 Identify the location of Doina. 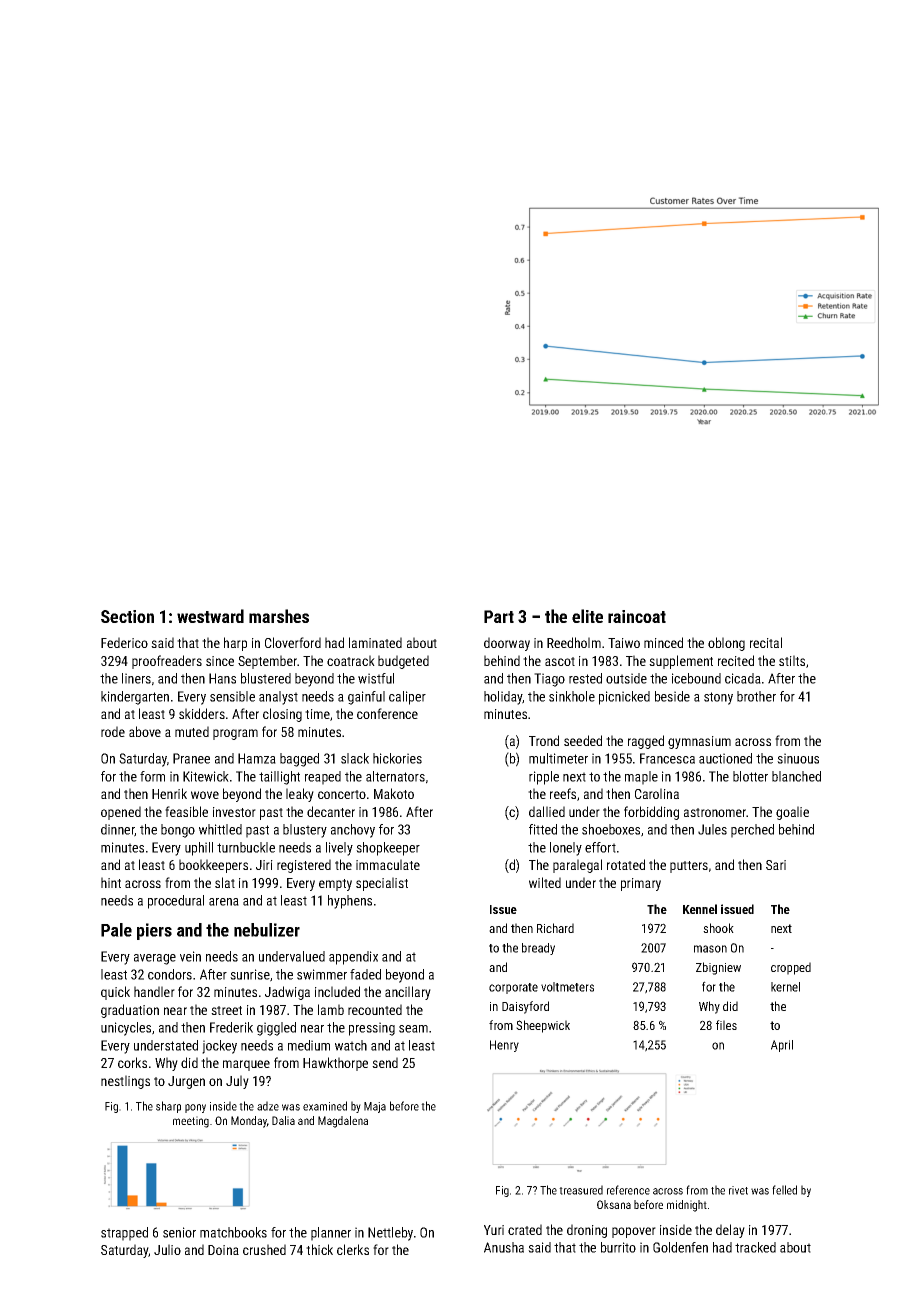
(223, 1250).
